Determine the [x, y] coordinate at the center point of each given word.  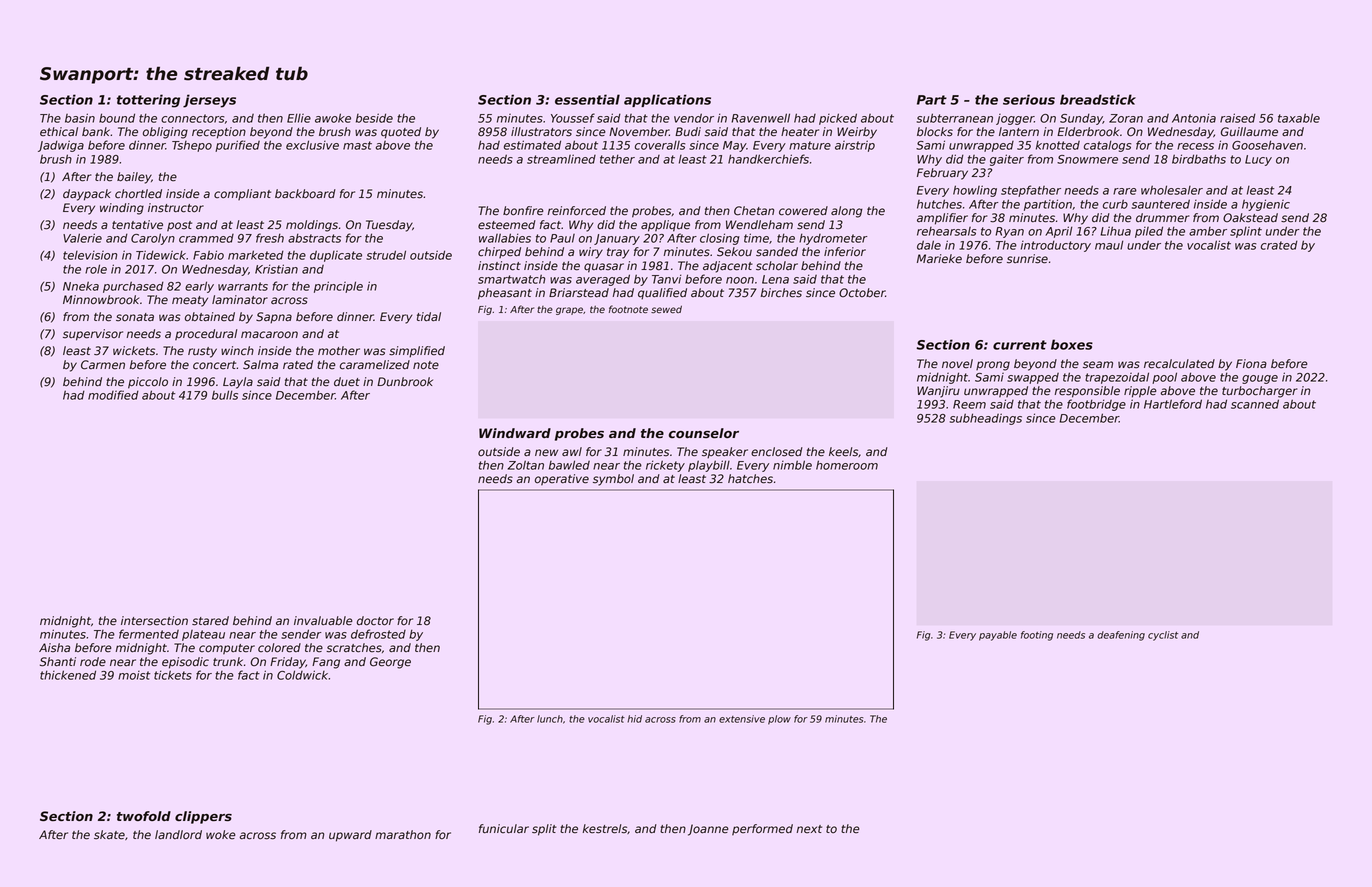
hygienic [1266, 205]
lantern [1019, 132]
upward [350, 836]
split [544, 830]
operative [562, 480]
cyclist [1163, 636]
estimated [532, 145]
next [809, 829]
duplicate [336, 256]
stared [210, 621]
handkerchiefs [768, 159]
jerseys [209, 101]
